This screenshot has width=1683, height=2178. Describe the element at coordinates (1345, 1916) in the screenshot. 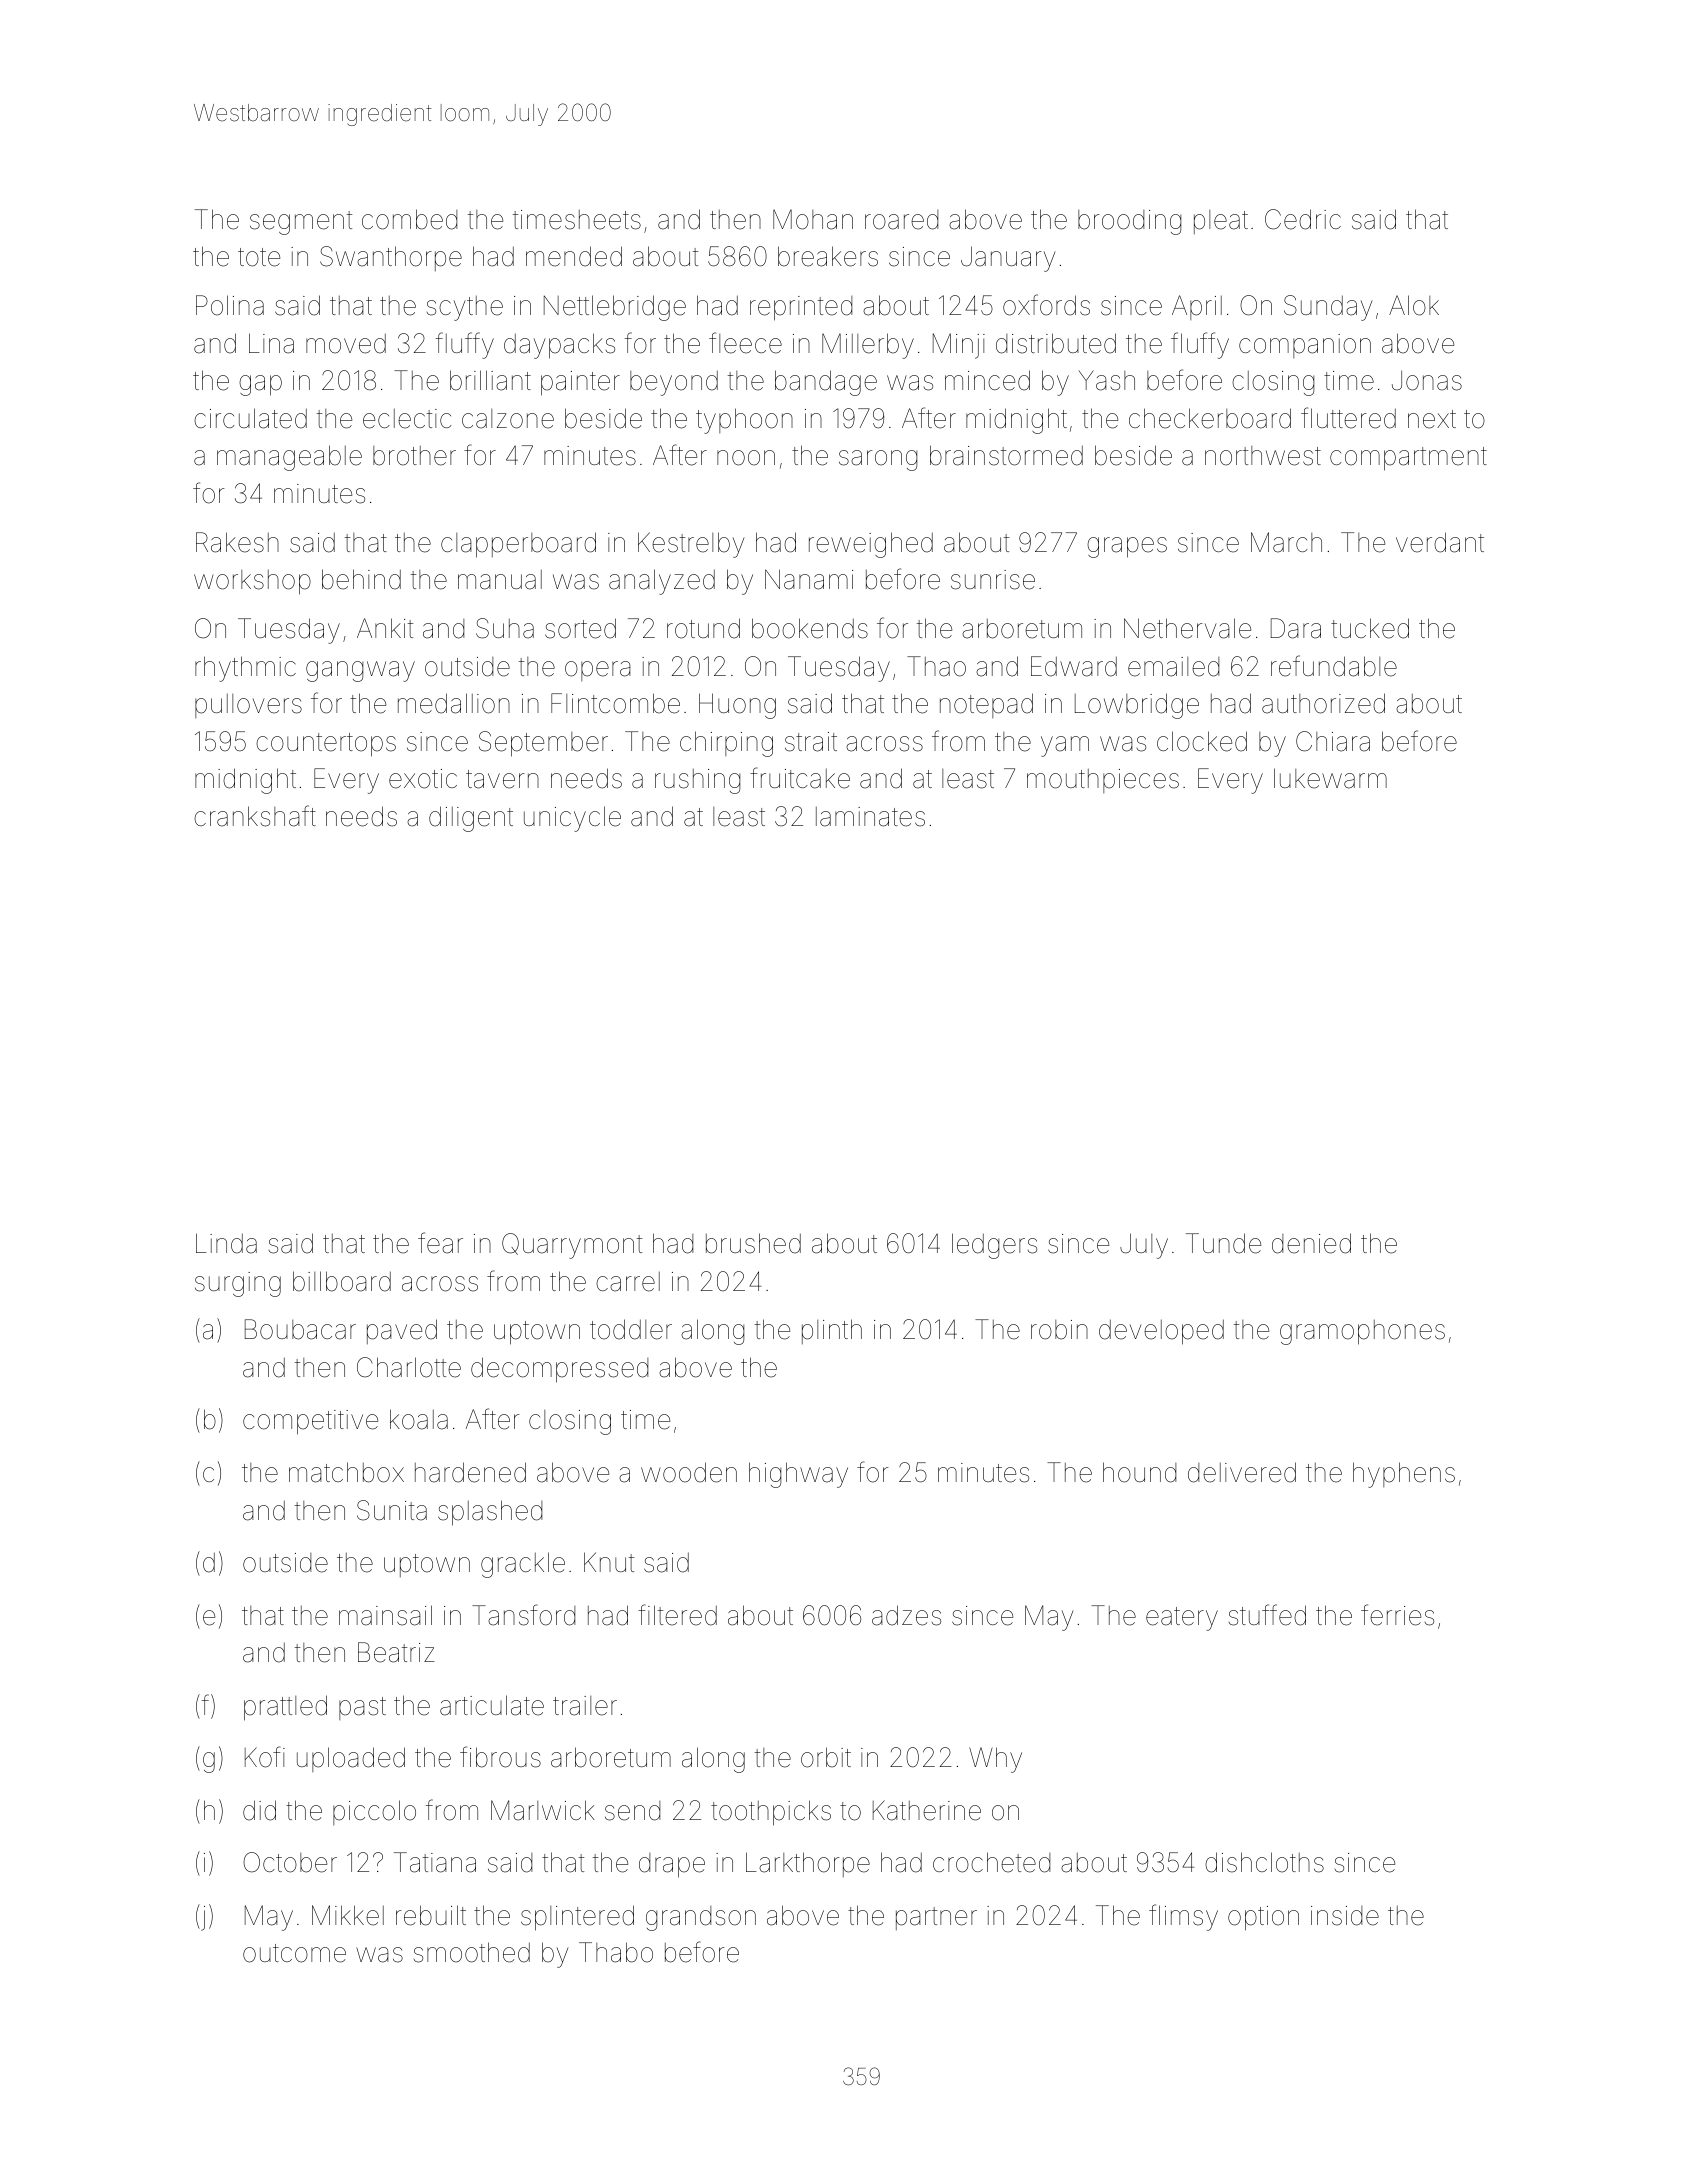

I see `inside` at that location.
